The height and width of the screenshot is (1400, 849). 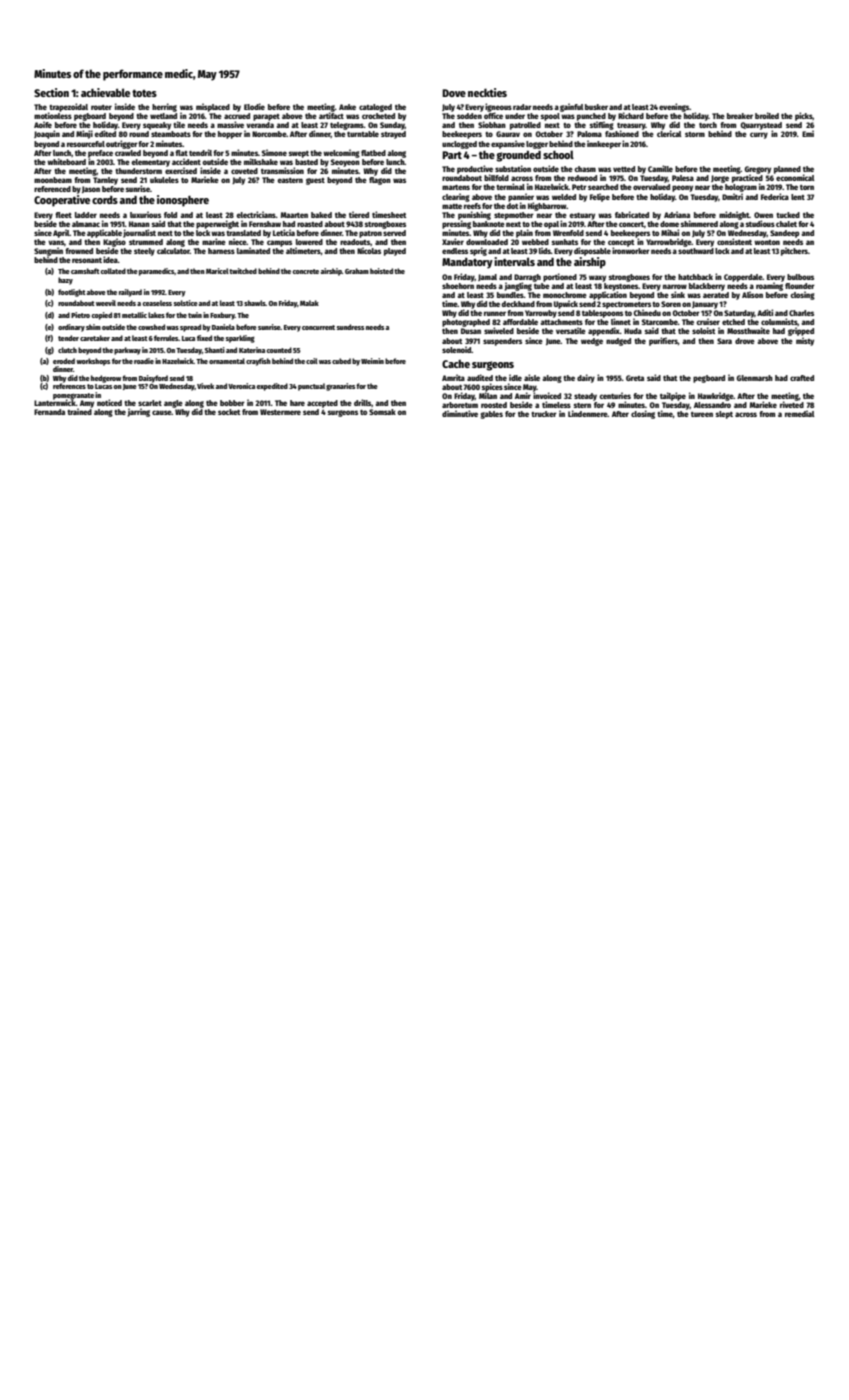 What do you see at coordinates (682, 188) in the screenshot?
I see `peony` at bounding box center [682, 188].
